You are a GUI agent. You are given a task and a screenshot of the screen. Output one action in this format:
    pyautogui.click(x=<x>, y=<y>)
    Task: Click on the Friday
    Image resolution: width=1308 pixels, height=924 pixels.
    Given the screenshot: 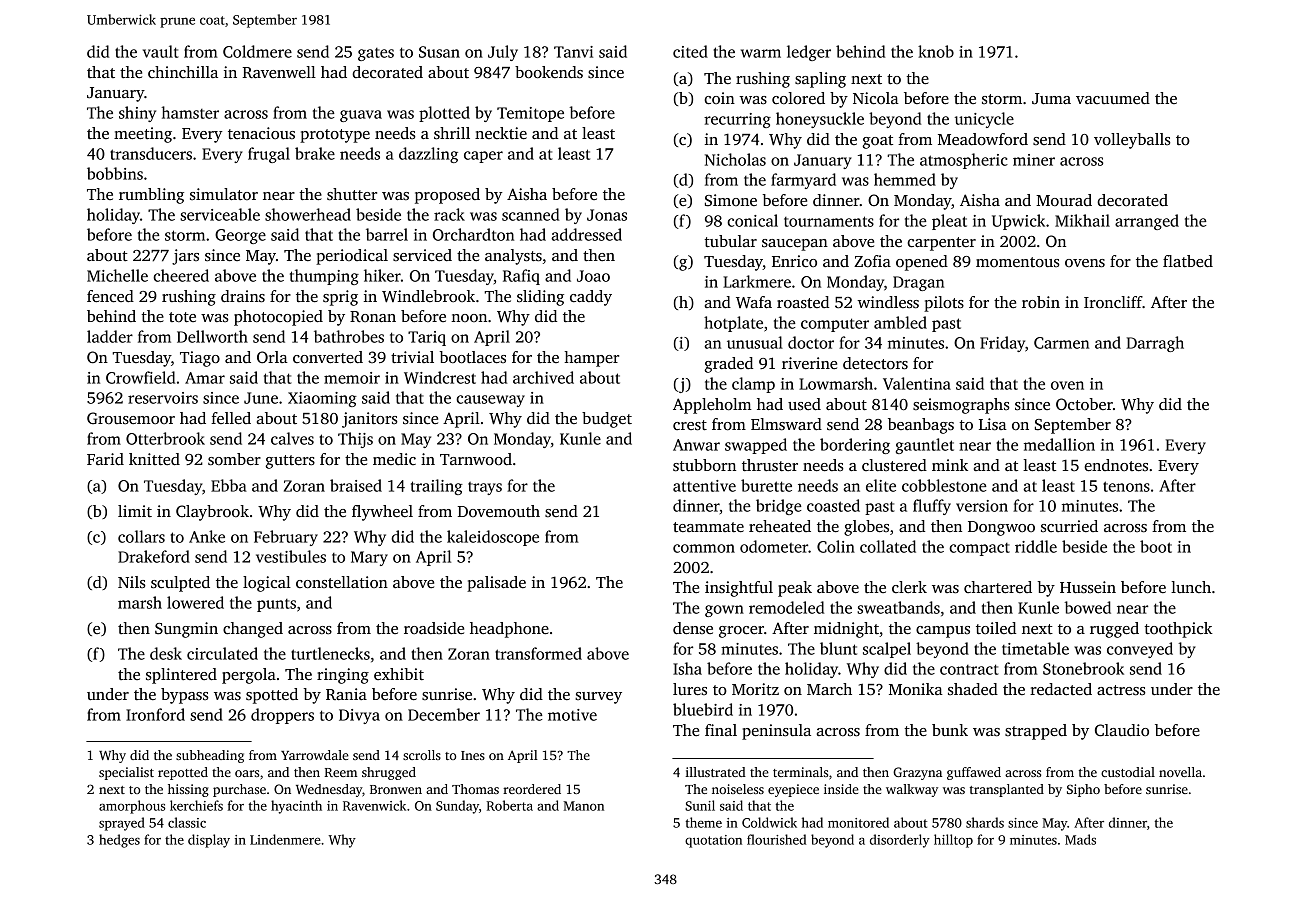 What is the action you would take?
    pyautogui.click(x=1002, y=344)
